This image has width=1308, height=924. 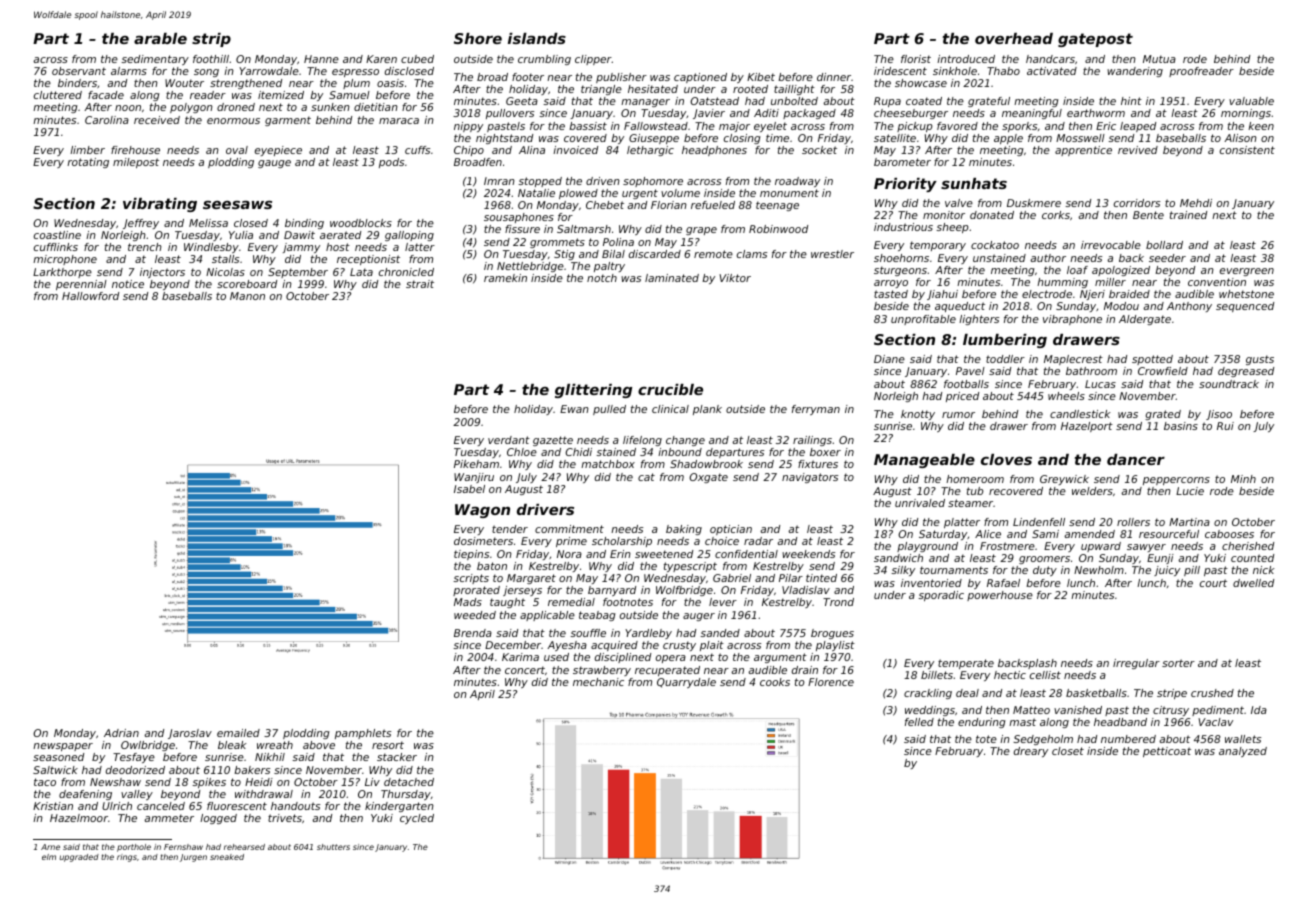 I want to click on apologized, so click(x=1121, y=271).
